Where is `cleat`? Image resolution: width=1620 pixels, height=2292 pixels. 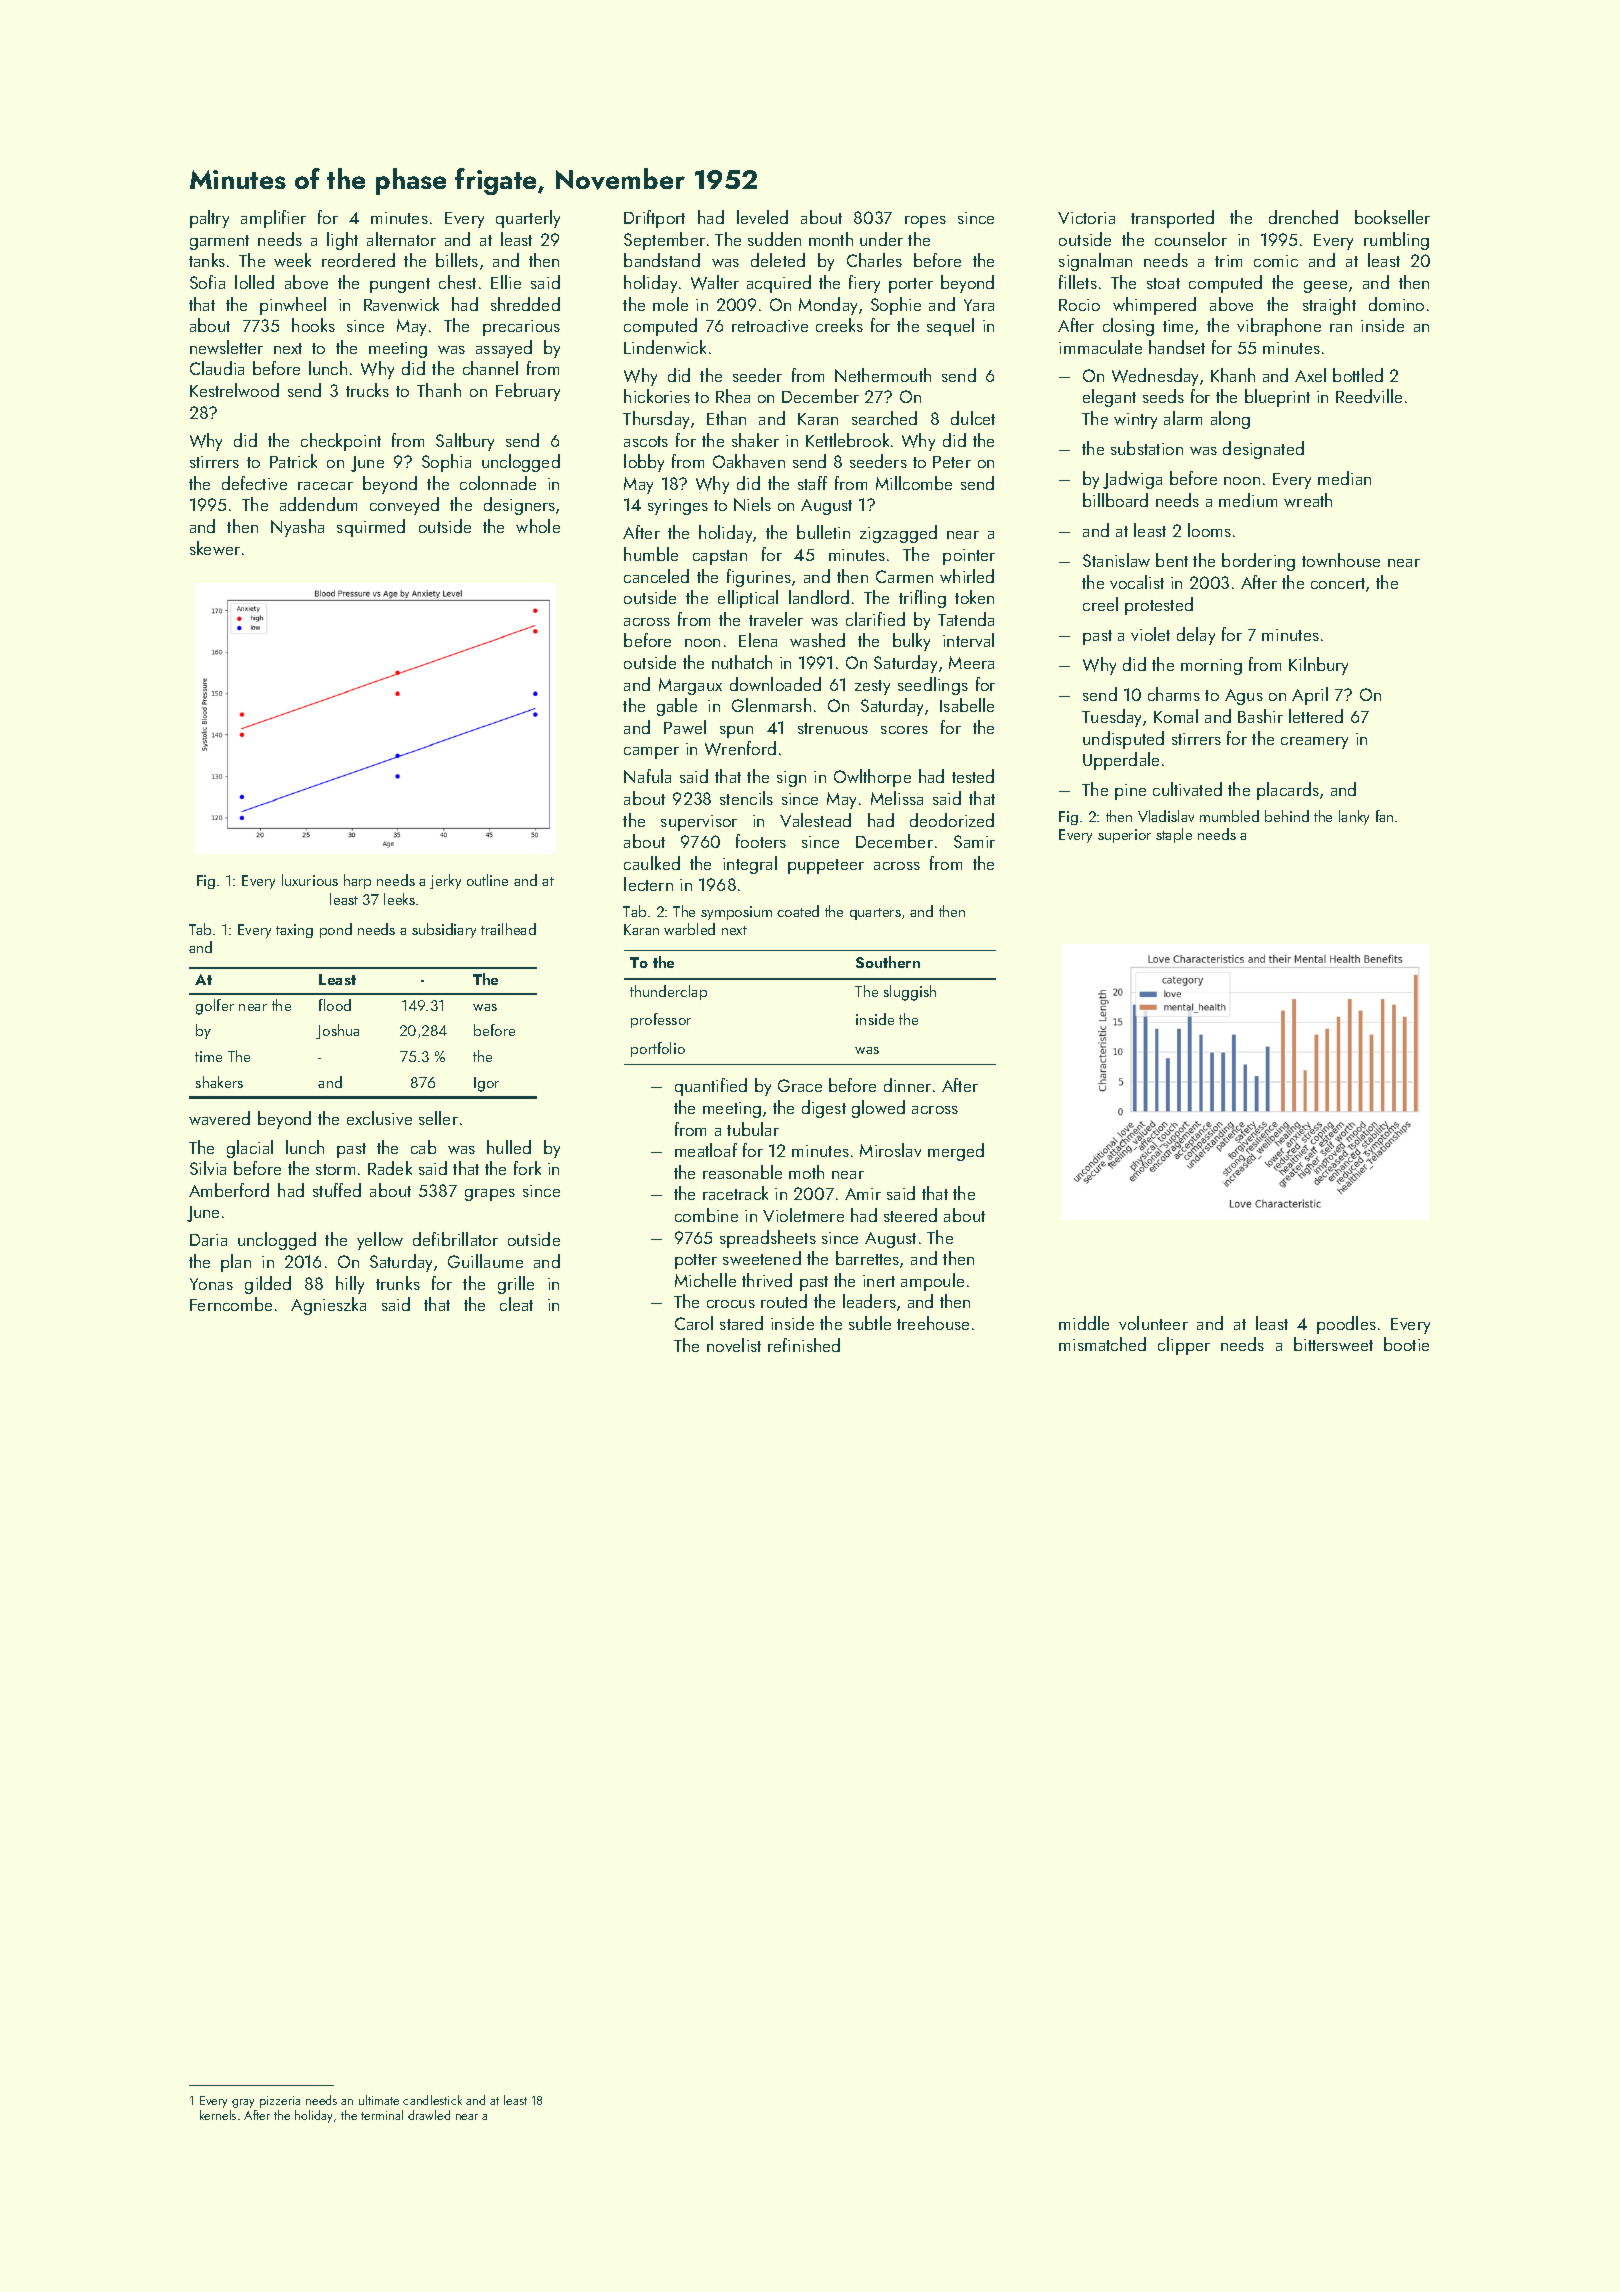
cleat is located at coordinates (516, 1304).
